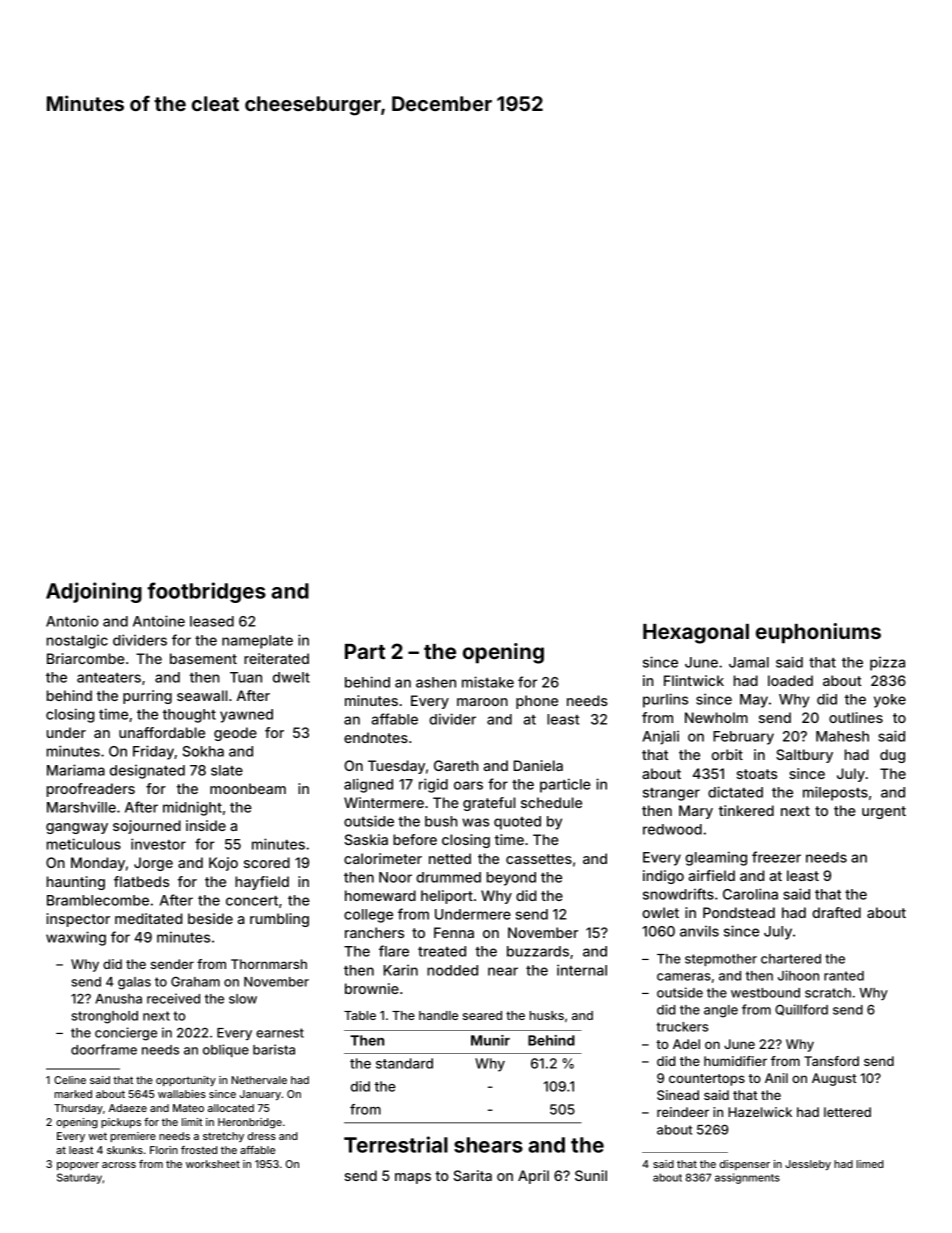  What do you see at coordinates (482, 702) in the image?
I see `maroon` at bounding box center [482, 702].
